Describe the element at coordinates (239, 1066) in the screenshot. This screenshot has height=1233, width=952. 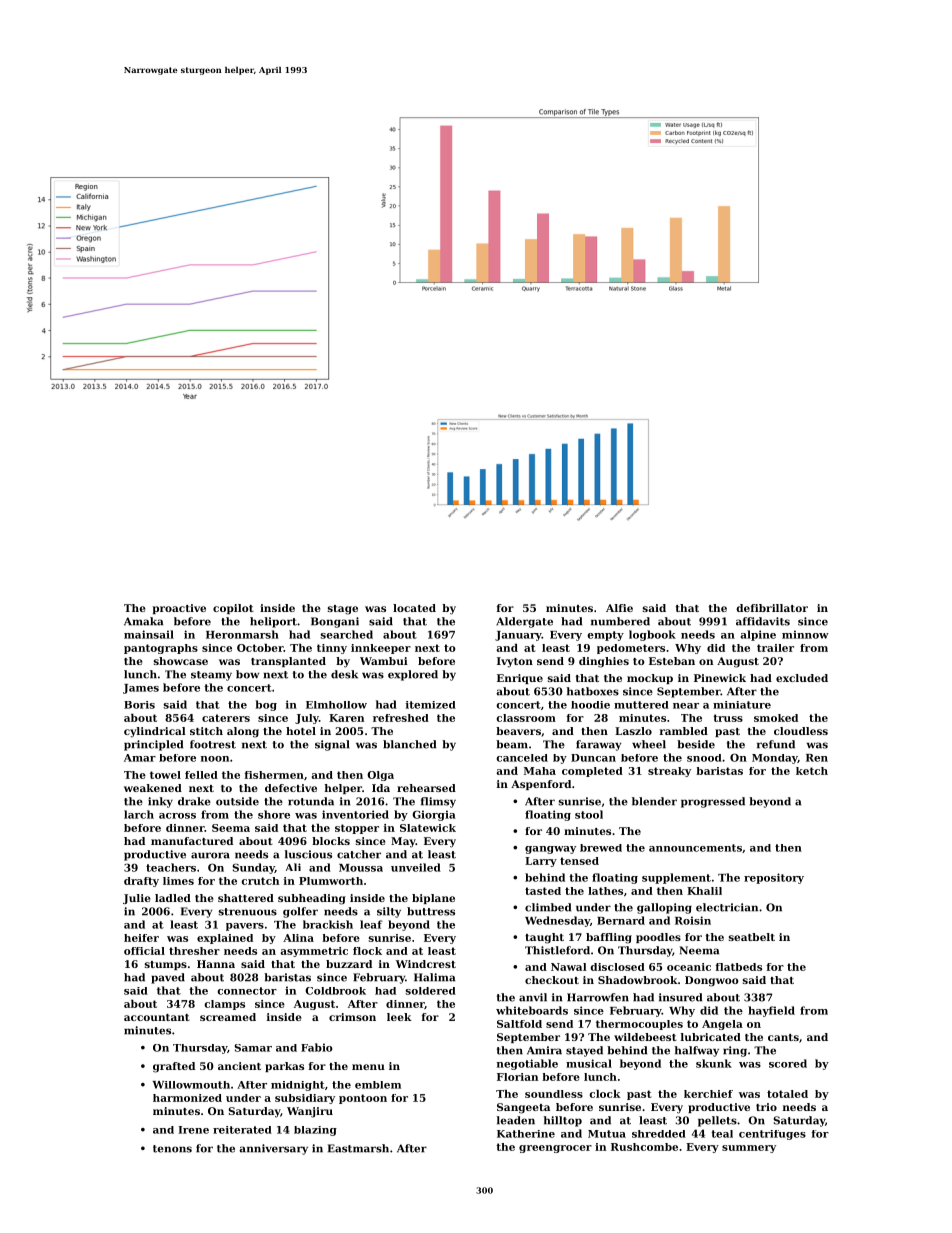
I see `ancient` at that location.
